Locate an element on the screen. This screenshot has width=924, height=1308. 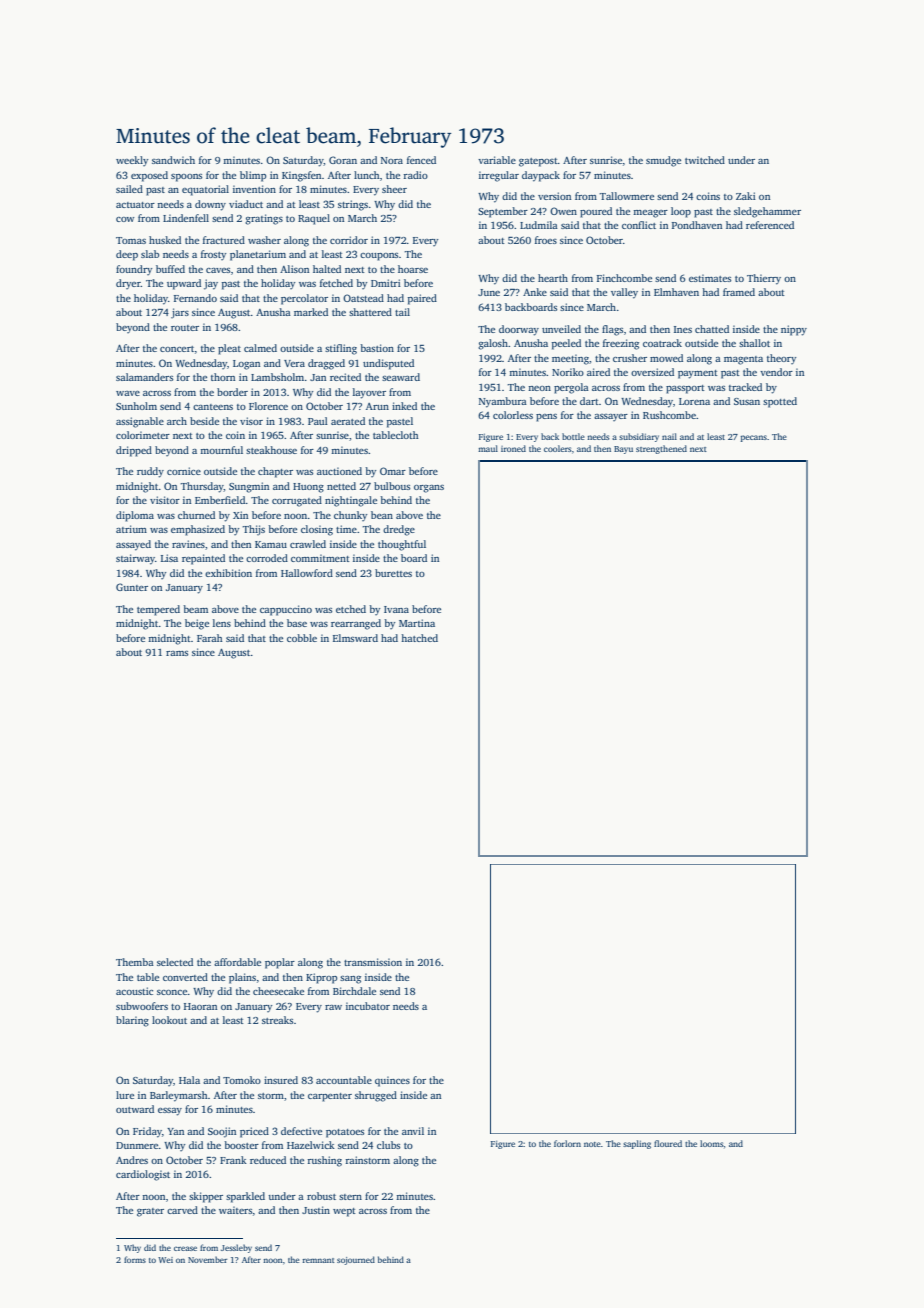
rams is located at coordinates (177, 653).
